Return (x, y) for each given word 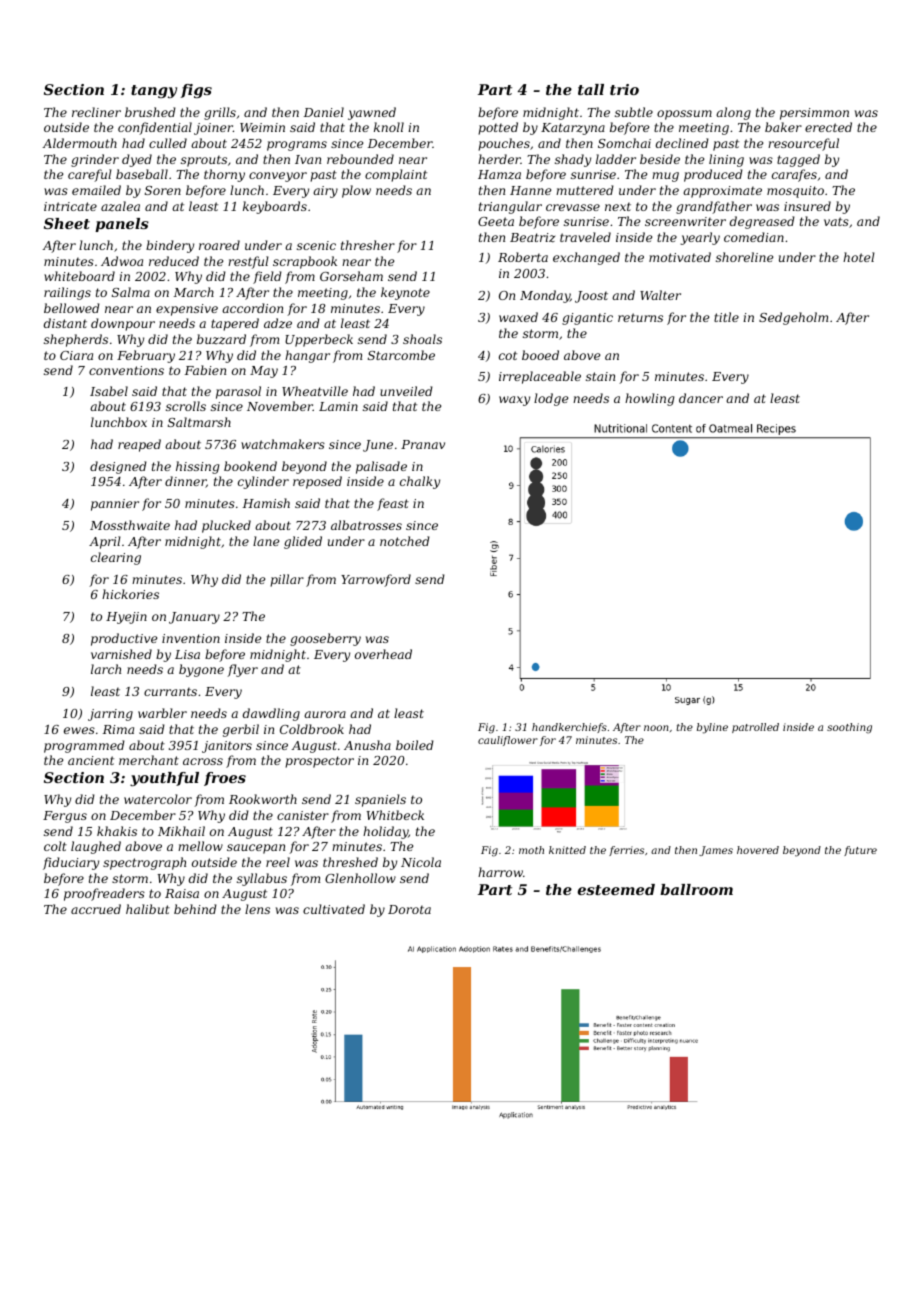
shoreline (744, 257)
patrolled (755, 728)
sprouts (204, 161)
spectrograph (144, 863)
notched (405, 541)
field (267, 277)
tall (591, 89)
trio (624, 89)
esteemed (616, 889)
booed (540, 355)
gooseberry (325, 639)
